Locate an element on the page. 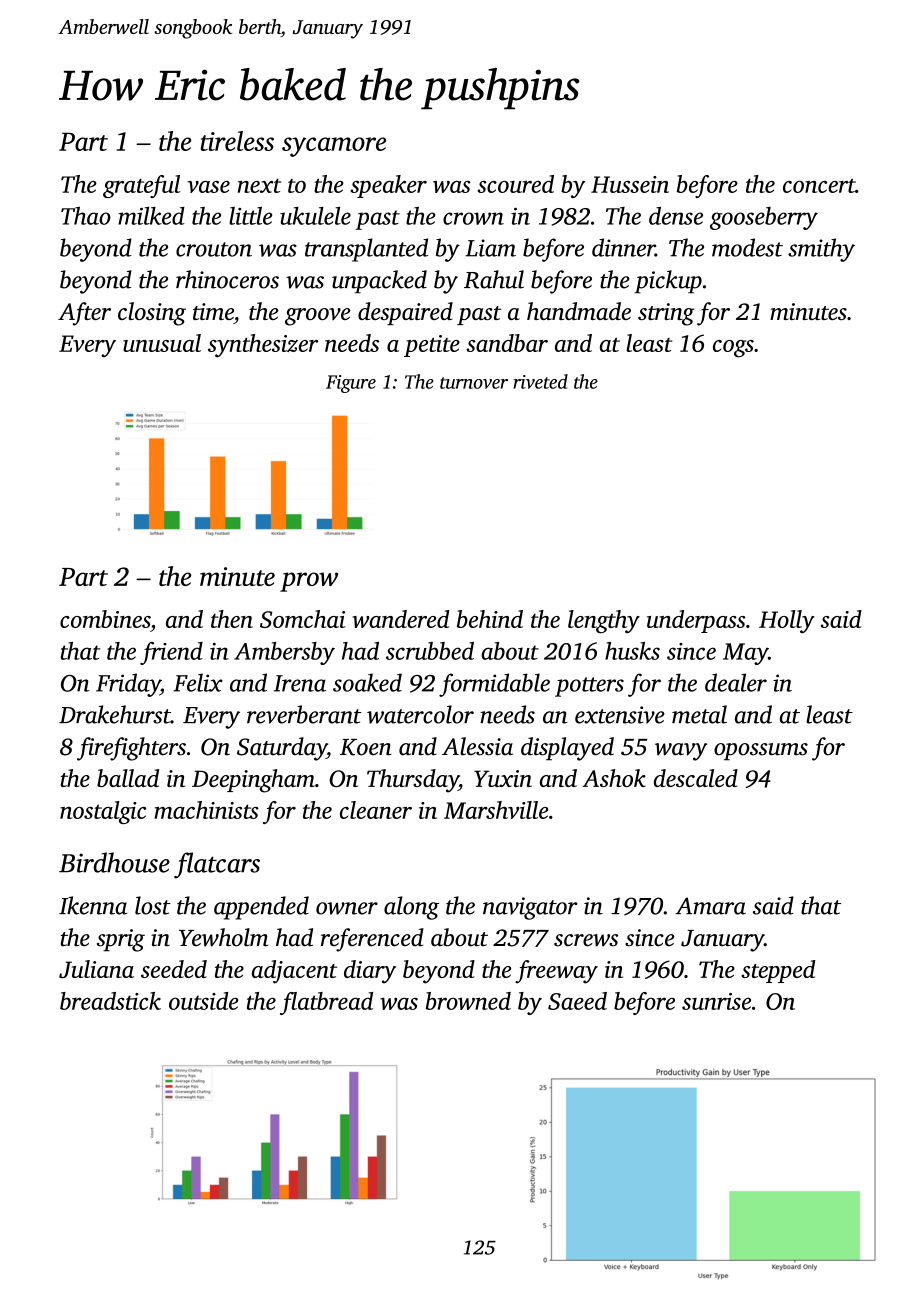 The width and height of the document is (924, 1314). prow is located at coordinates (309, 582).
